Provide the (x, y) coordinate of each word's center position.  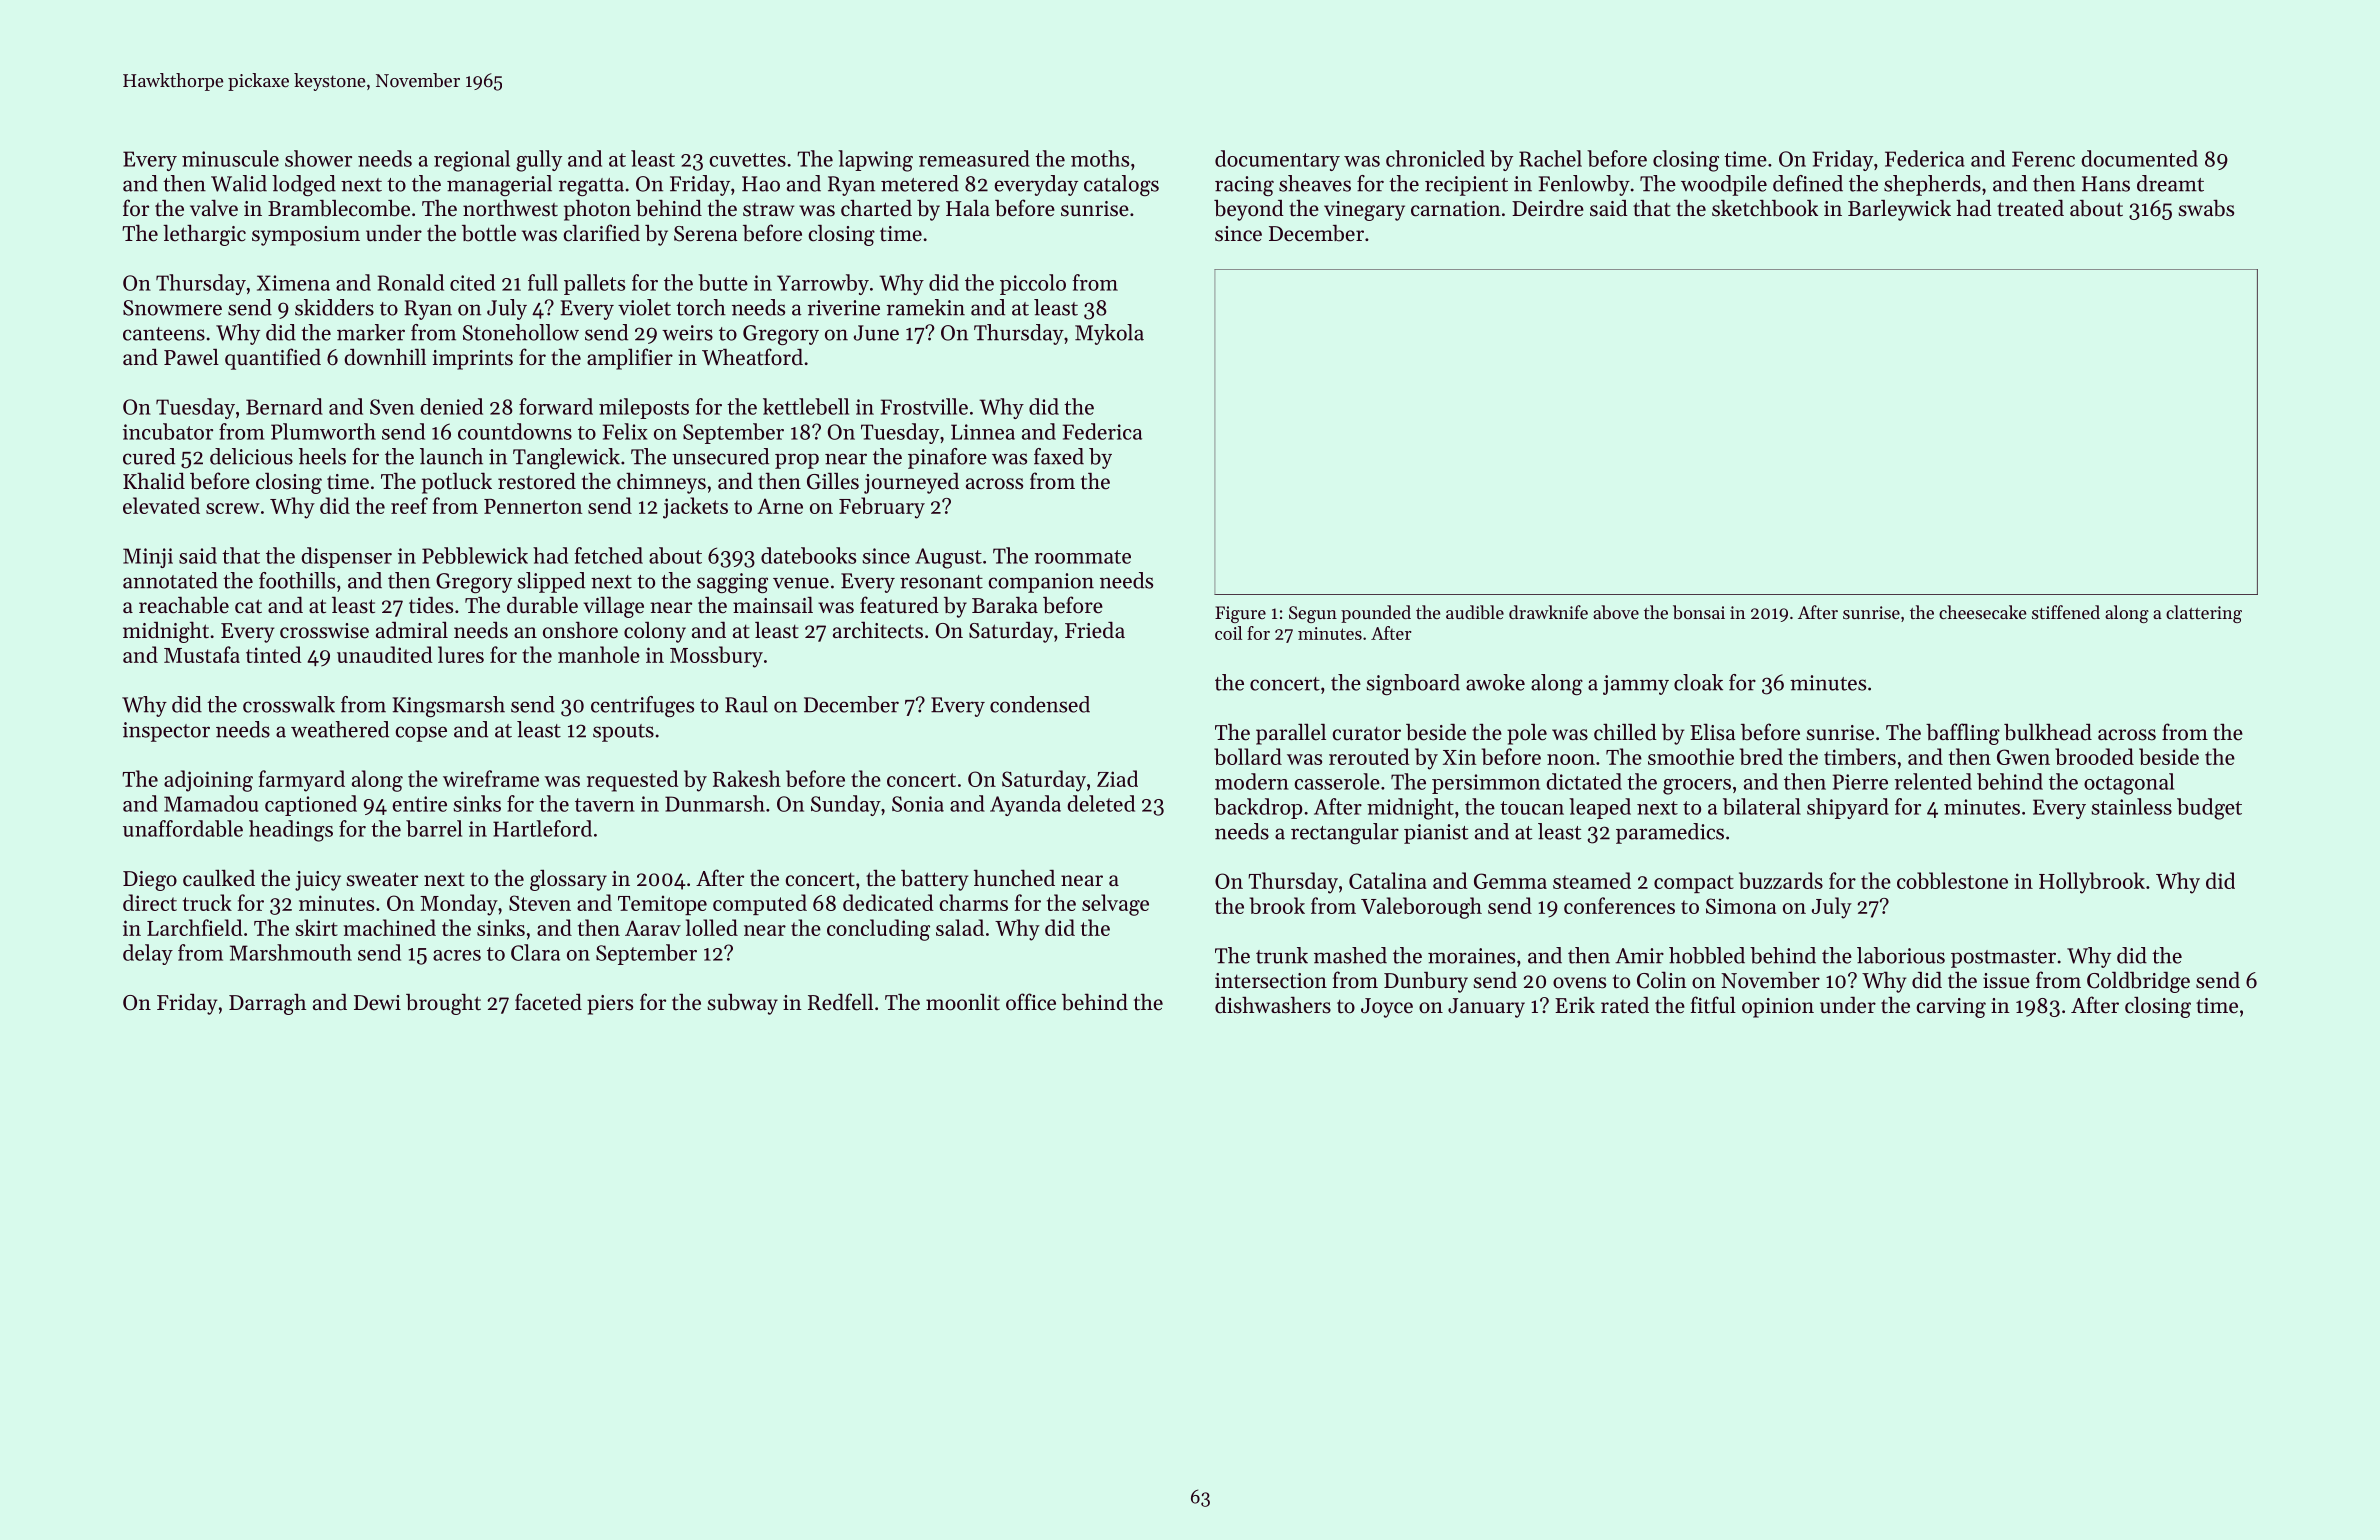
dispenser (346, 557)
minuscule (230, 158)
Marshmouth (291, 952)
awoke (1495, 682)
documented (2139, 158)
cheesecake (1983, 612)
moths (1100, 158)
